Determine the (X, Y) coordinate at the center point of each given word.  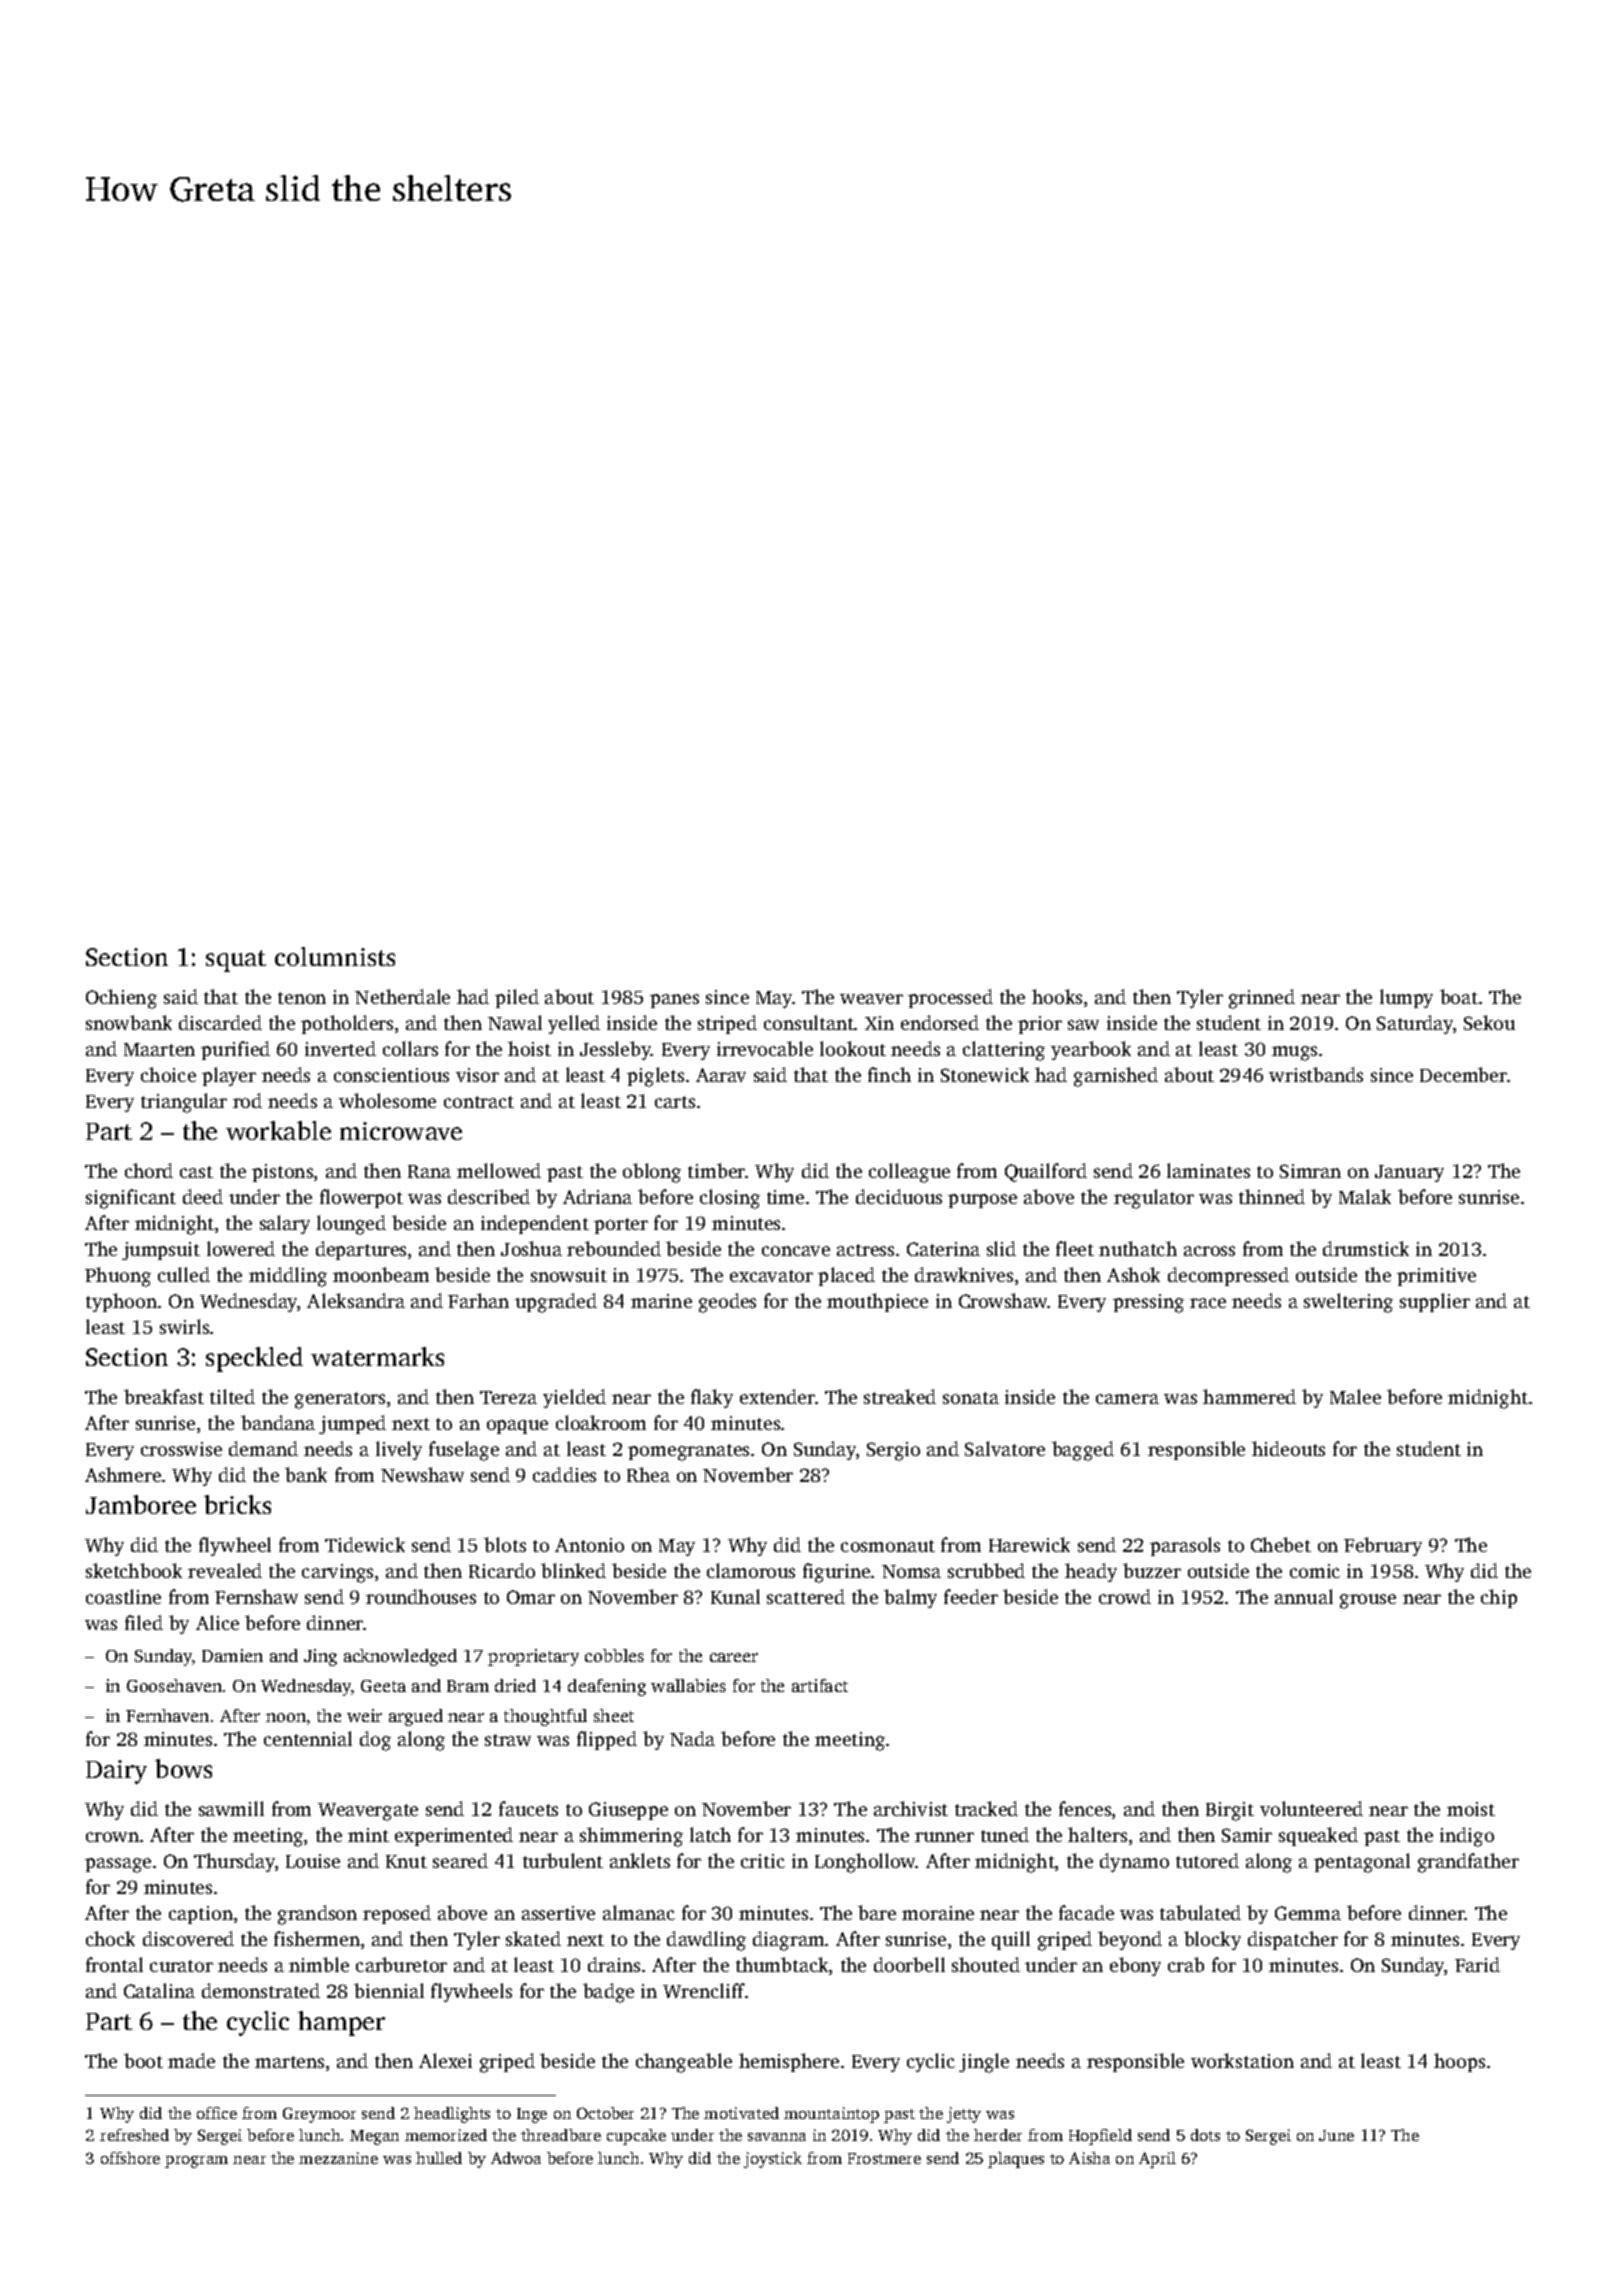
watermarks (377, 1356)
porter (621, 1226)
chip (1499, 1598)
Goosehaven (174, 1685)
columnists (335, 956)
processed (950, 998)
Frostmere (884, 2158)
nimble (319, 1964)
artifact (820, 1685)
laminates (1208, 1170)
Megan (374, 2137)
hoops (1459, 2062)
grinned (1262, 999)
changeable (684, 2063)
